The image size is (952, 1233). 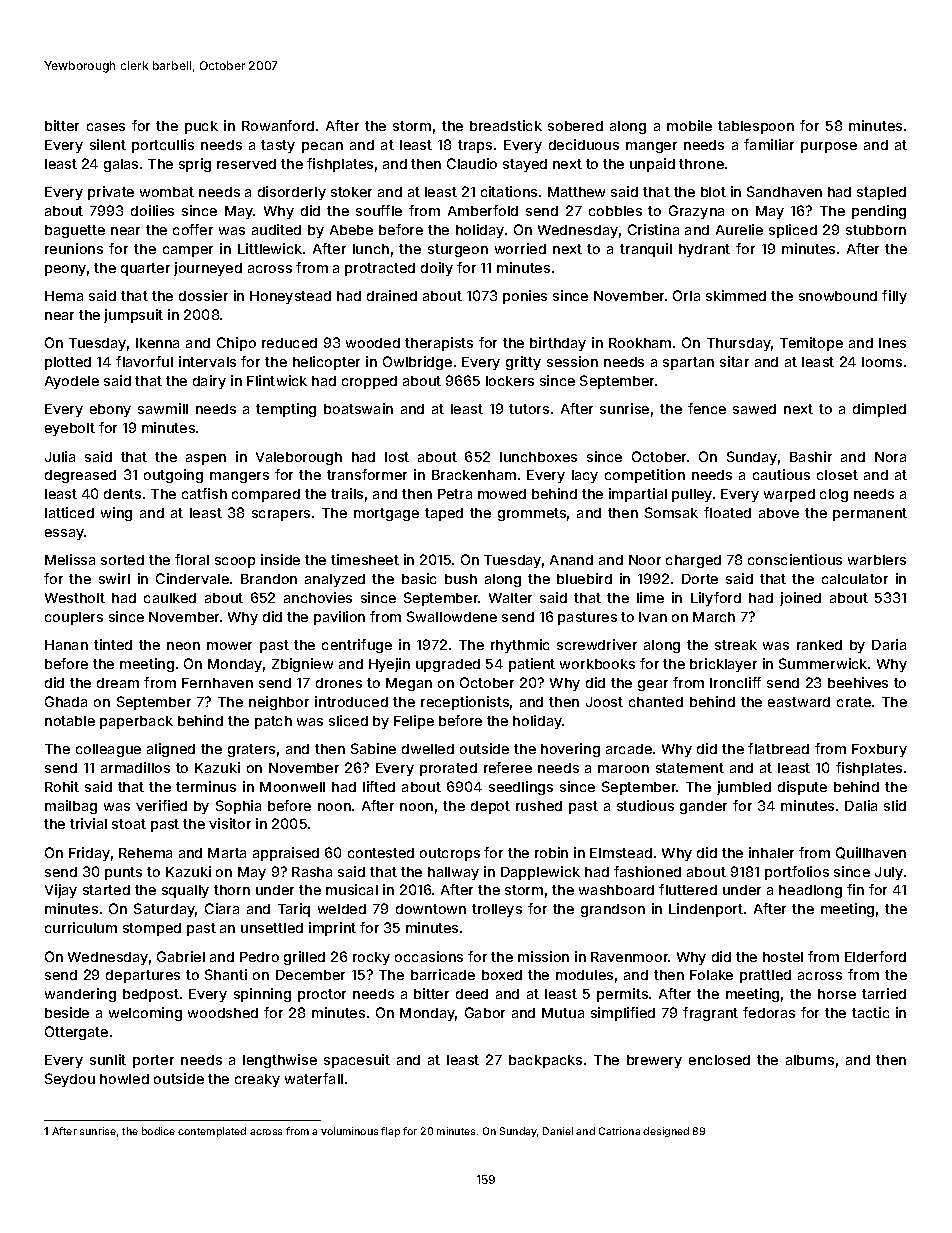 I want to click on March, so click(x=714, y=617).
